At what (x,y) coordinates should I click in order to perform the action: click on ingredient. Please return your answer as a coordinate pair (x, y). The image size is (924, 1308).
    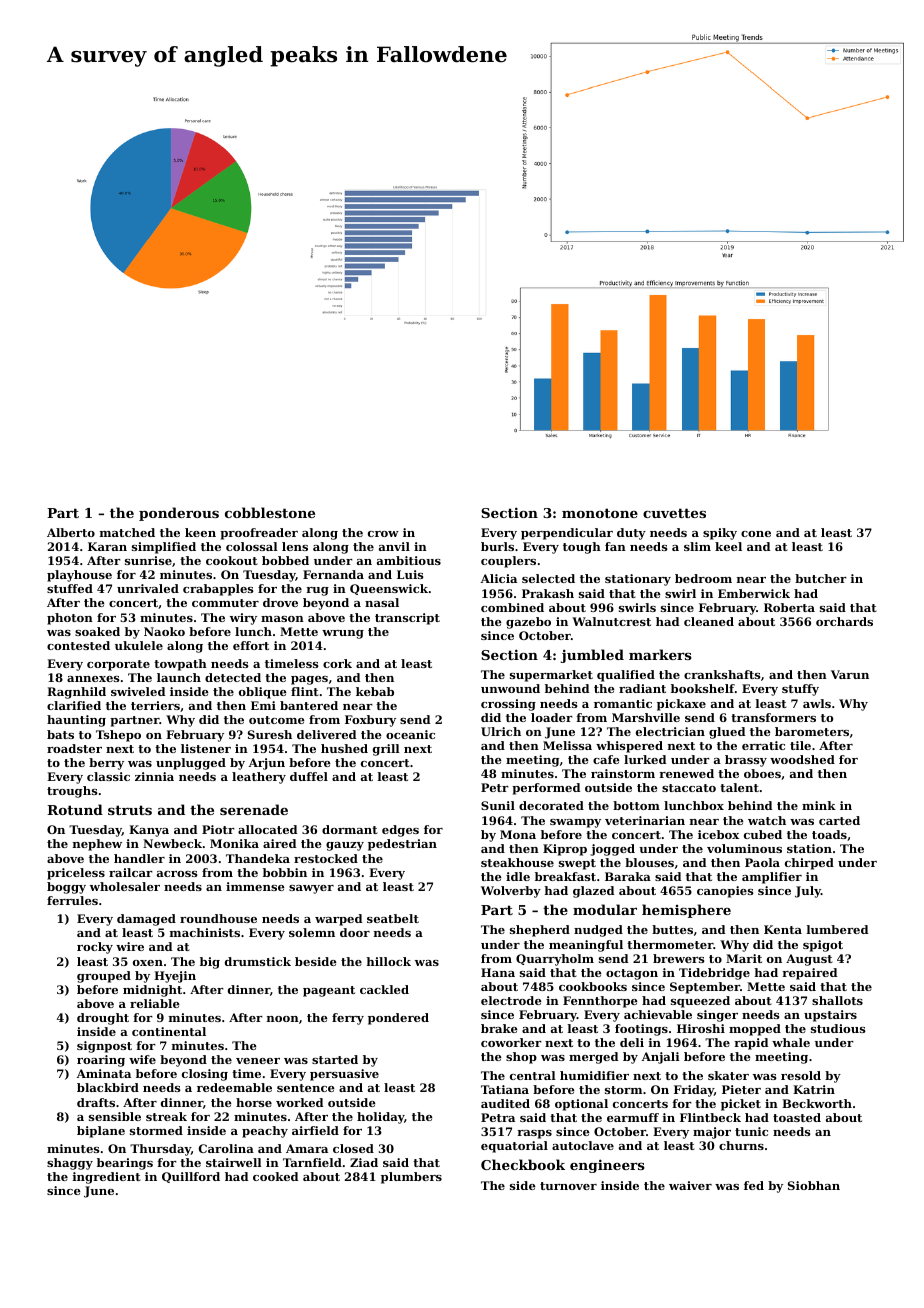
    Looking at the image, I should click on (107, 1178).
